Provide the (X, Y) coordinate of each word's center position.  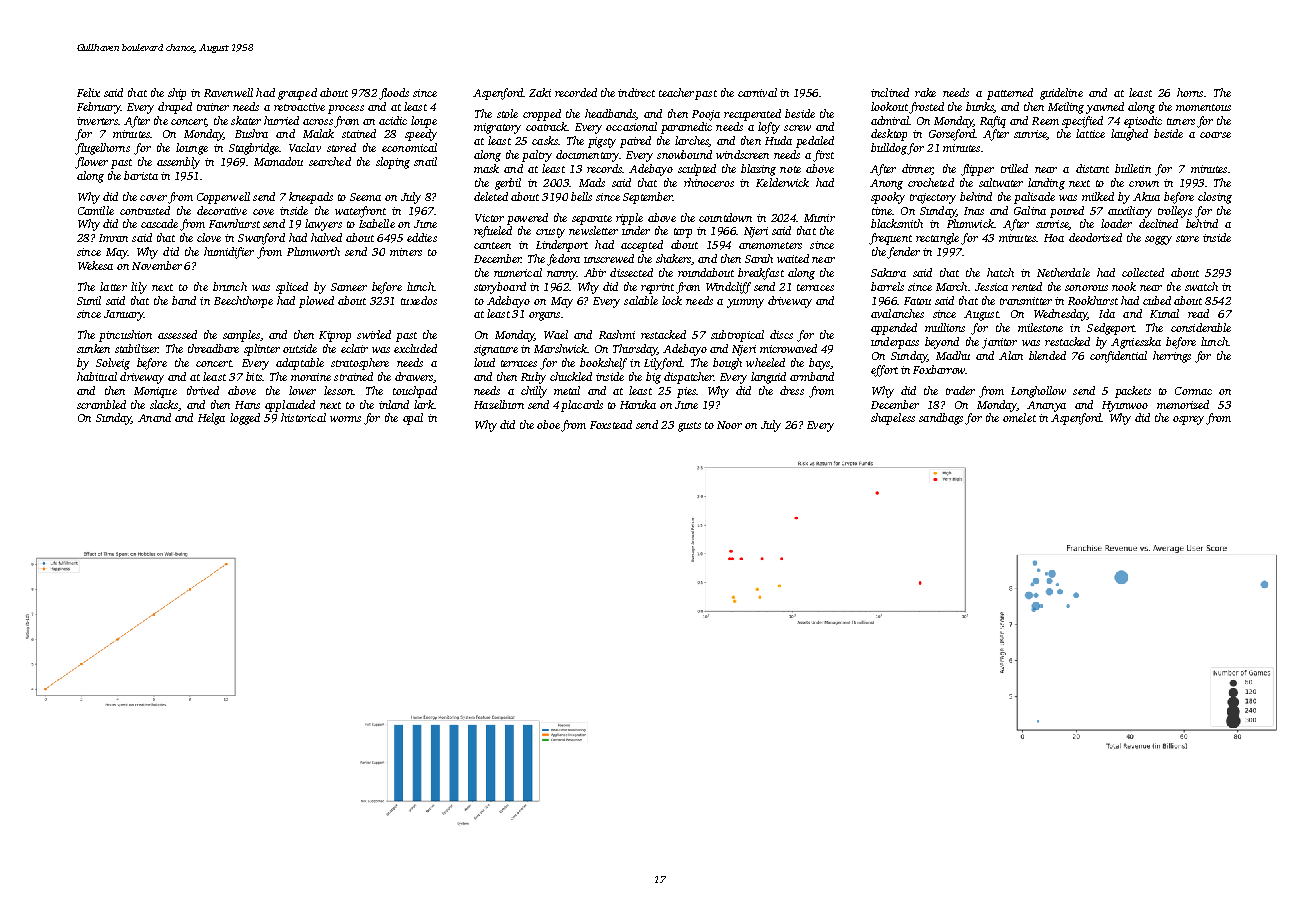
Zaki (540, 92)
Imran (113, 238)
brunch (230, 286)
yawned (1105, 108)
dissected (631, 272)
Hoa (1054, 238)
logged (245, 419)
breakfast (761, 274)
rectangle (937, 239)
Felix (88, 92)
